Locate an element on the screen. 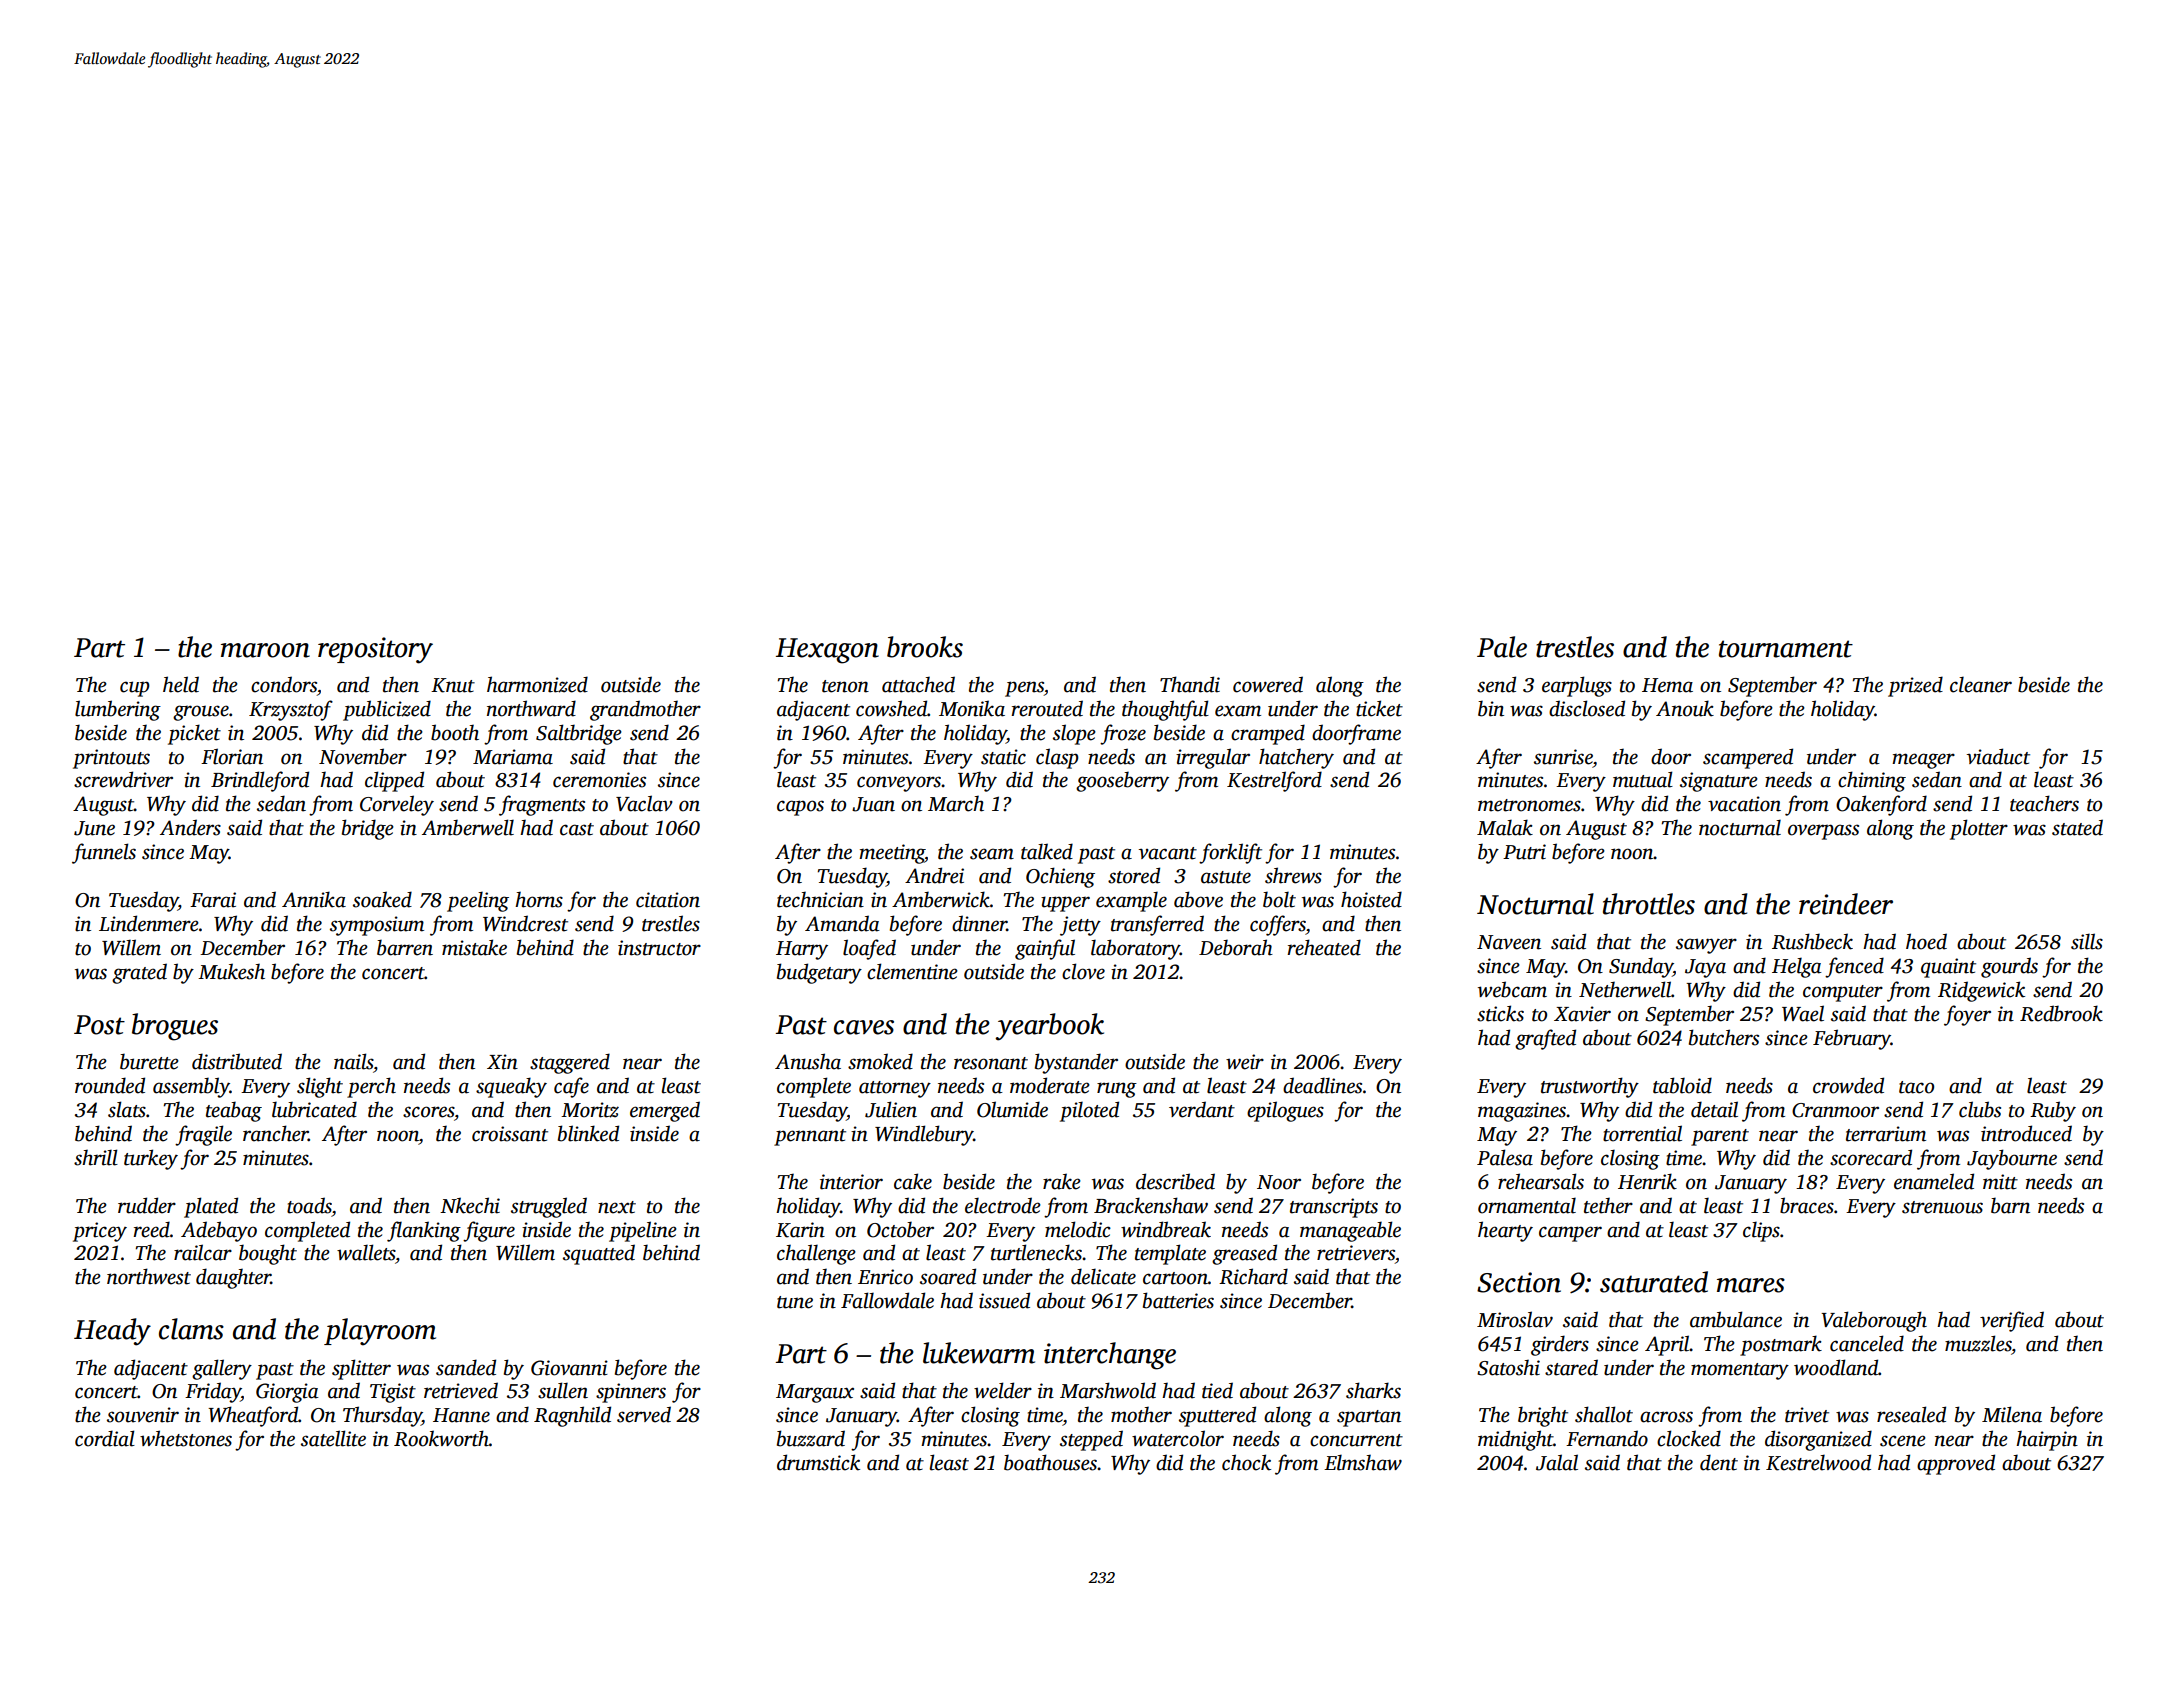 The width and height of the screenshot is (2178, 1683). Rookworth is located at coordinates (441, 1438).
